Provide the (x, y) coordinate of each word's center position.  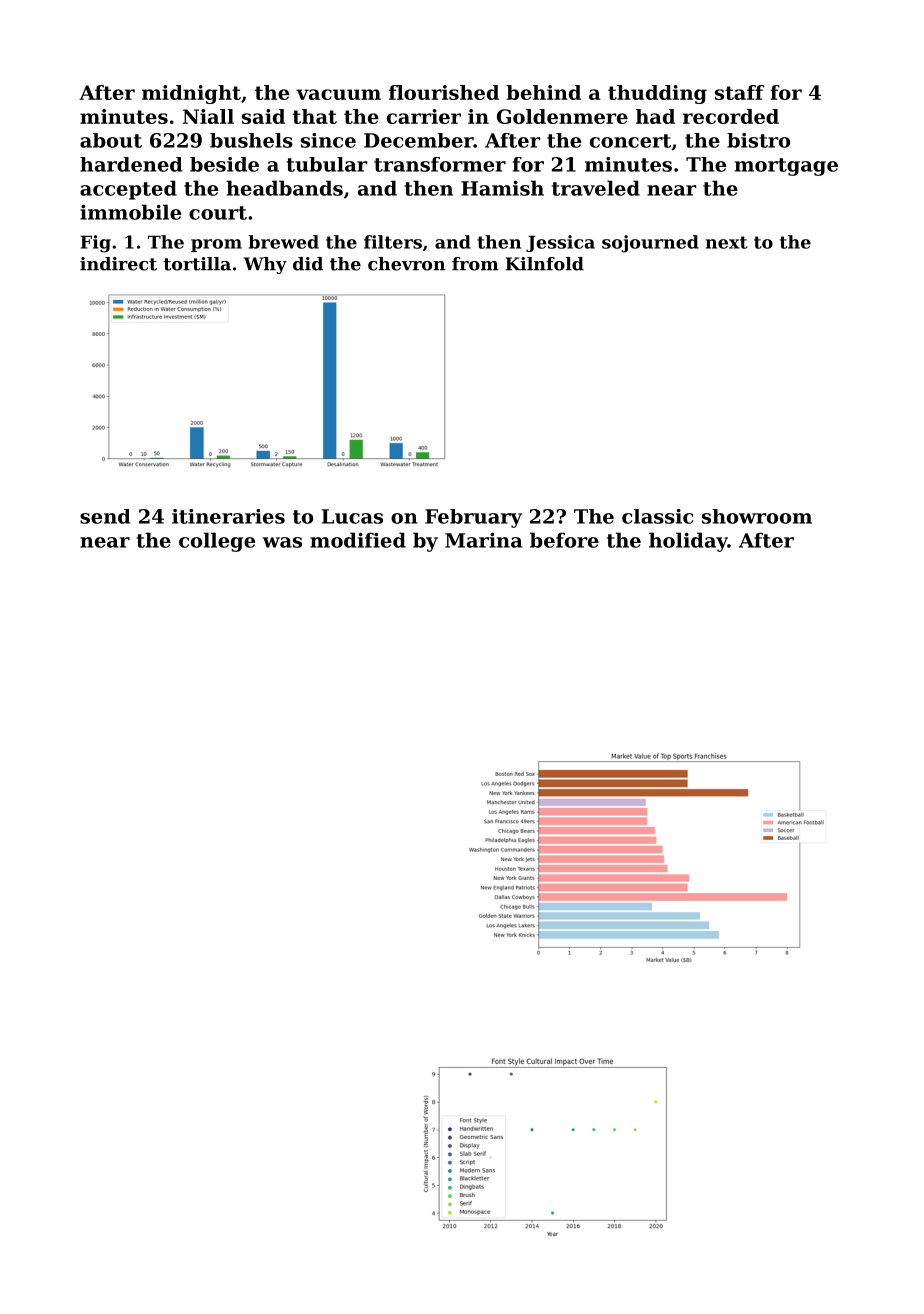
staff (739, 92)
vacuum (338, 94)
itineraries (228, 516)
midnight (191, 94)
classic (657, 516)
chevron (407, 264)
